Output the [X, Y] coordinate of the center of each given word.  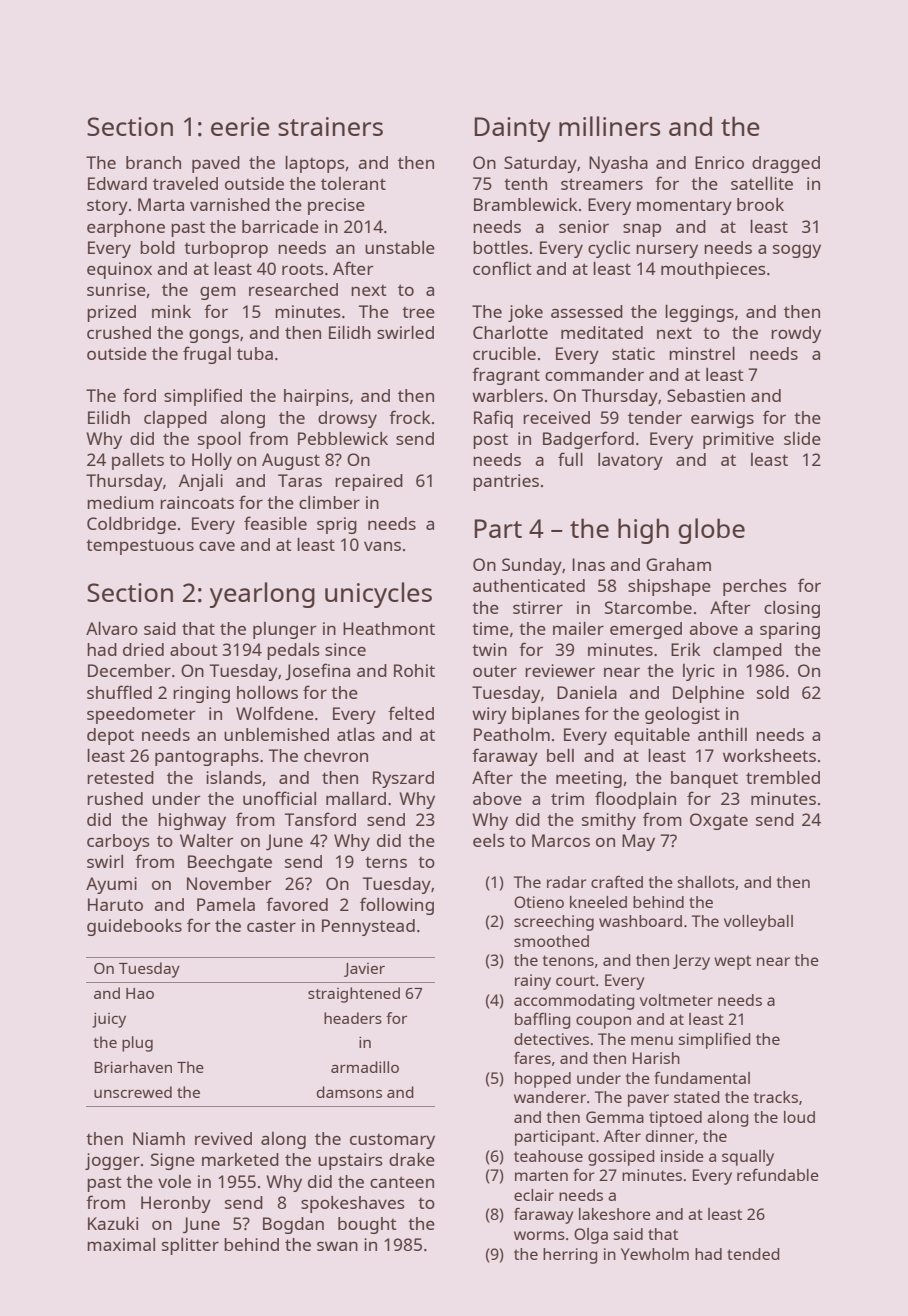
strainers [330, 126]
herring [570, 1256]
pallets [138, 461]
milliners [610, 126]
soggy [797, 251]
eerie [240, 126]
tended [753, 1254]
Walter [207, 840]
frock [409, 417]
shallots [706, 882]
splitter [190, 1246]
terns [386, 862]
